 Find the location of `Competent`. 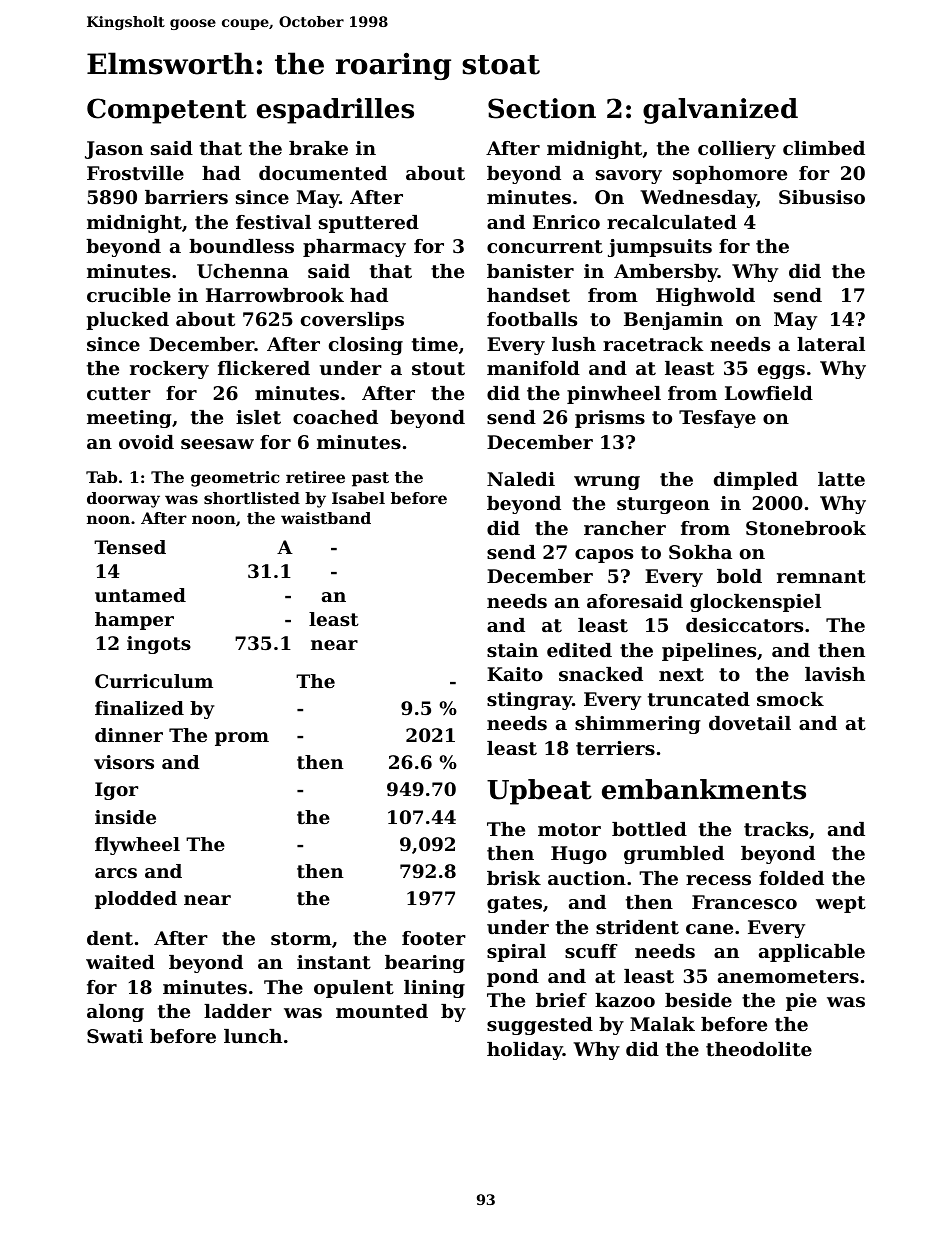

Competent is located at coordinates (167, 111).
